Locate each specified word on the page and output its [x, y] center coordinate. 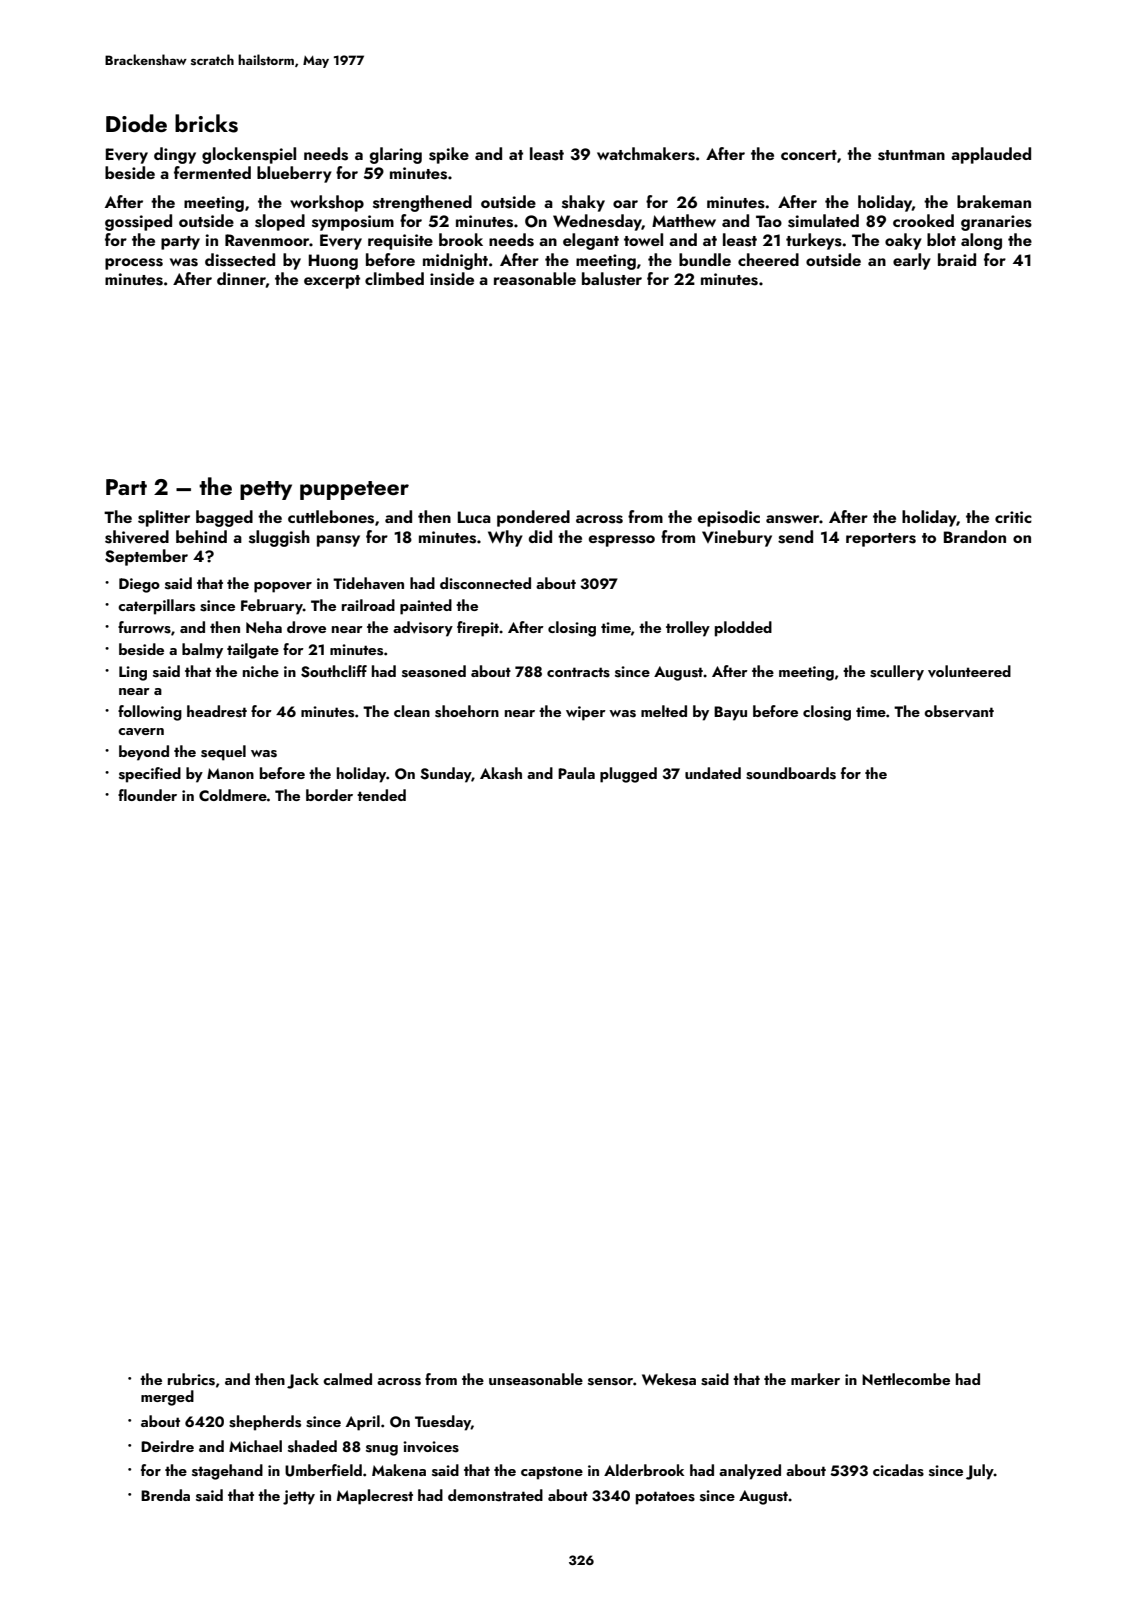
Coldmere [233, 795]
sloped [280, 222]
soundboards [791, 773]
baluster [612, 279]
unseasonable [536, 1379]
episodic [729, 518]
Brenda [165, 1495]
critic [1013, 517]
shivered [137, 537]
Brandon [975, 536]
